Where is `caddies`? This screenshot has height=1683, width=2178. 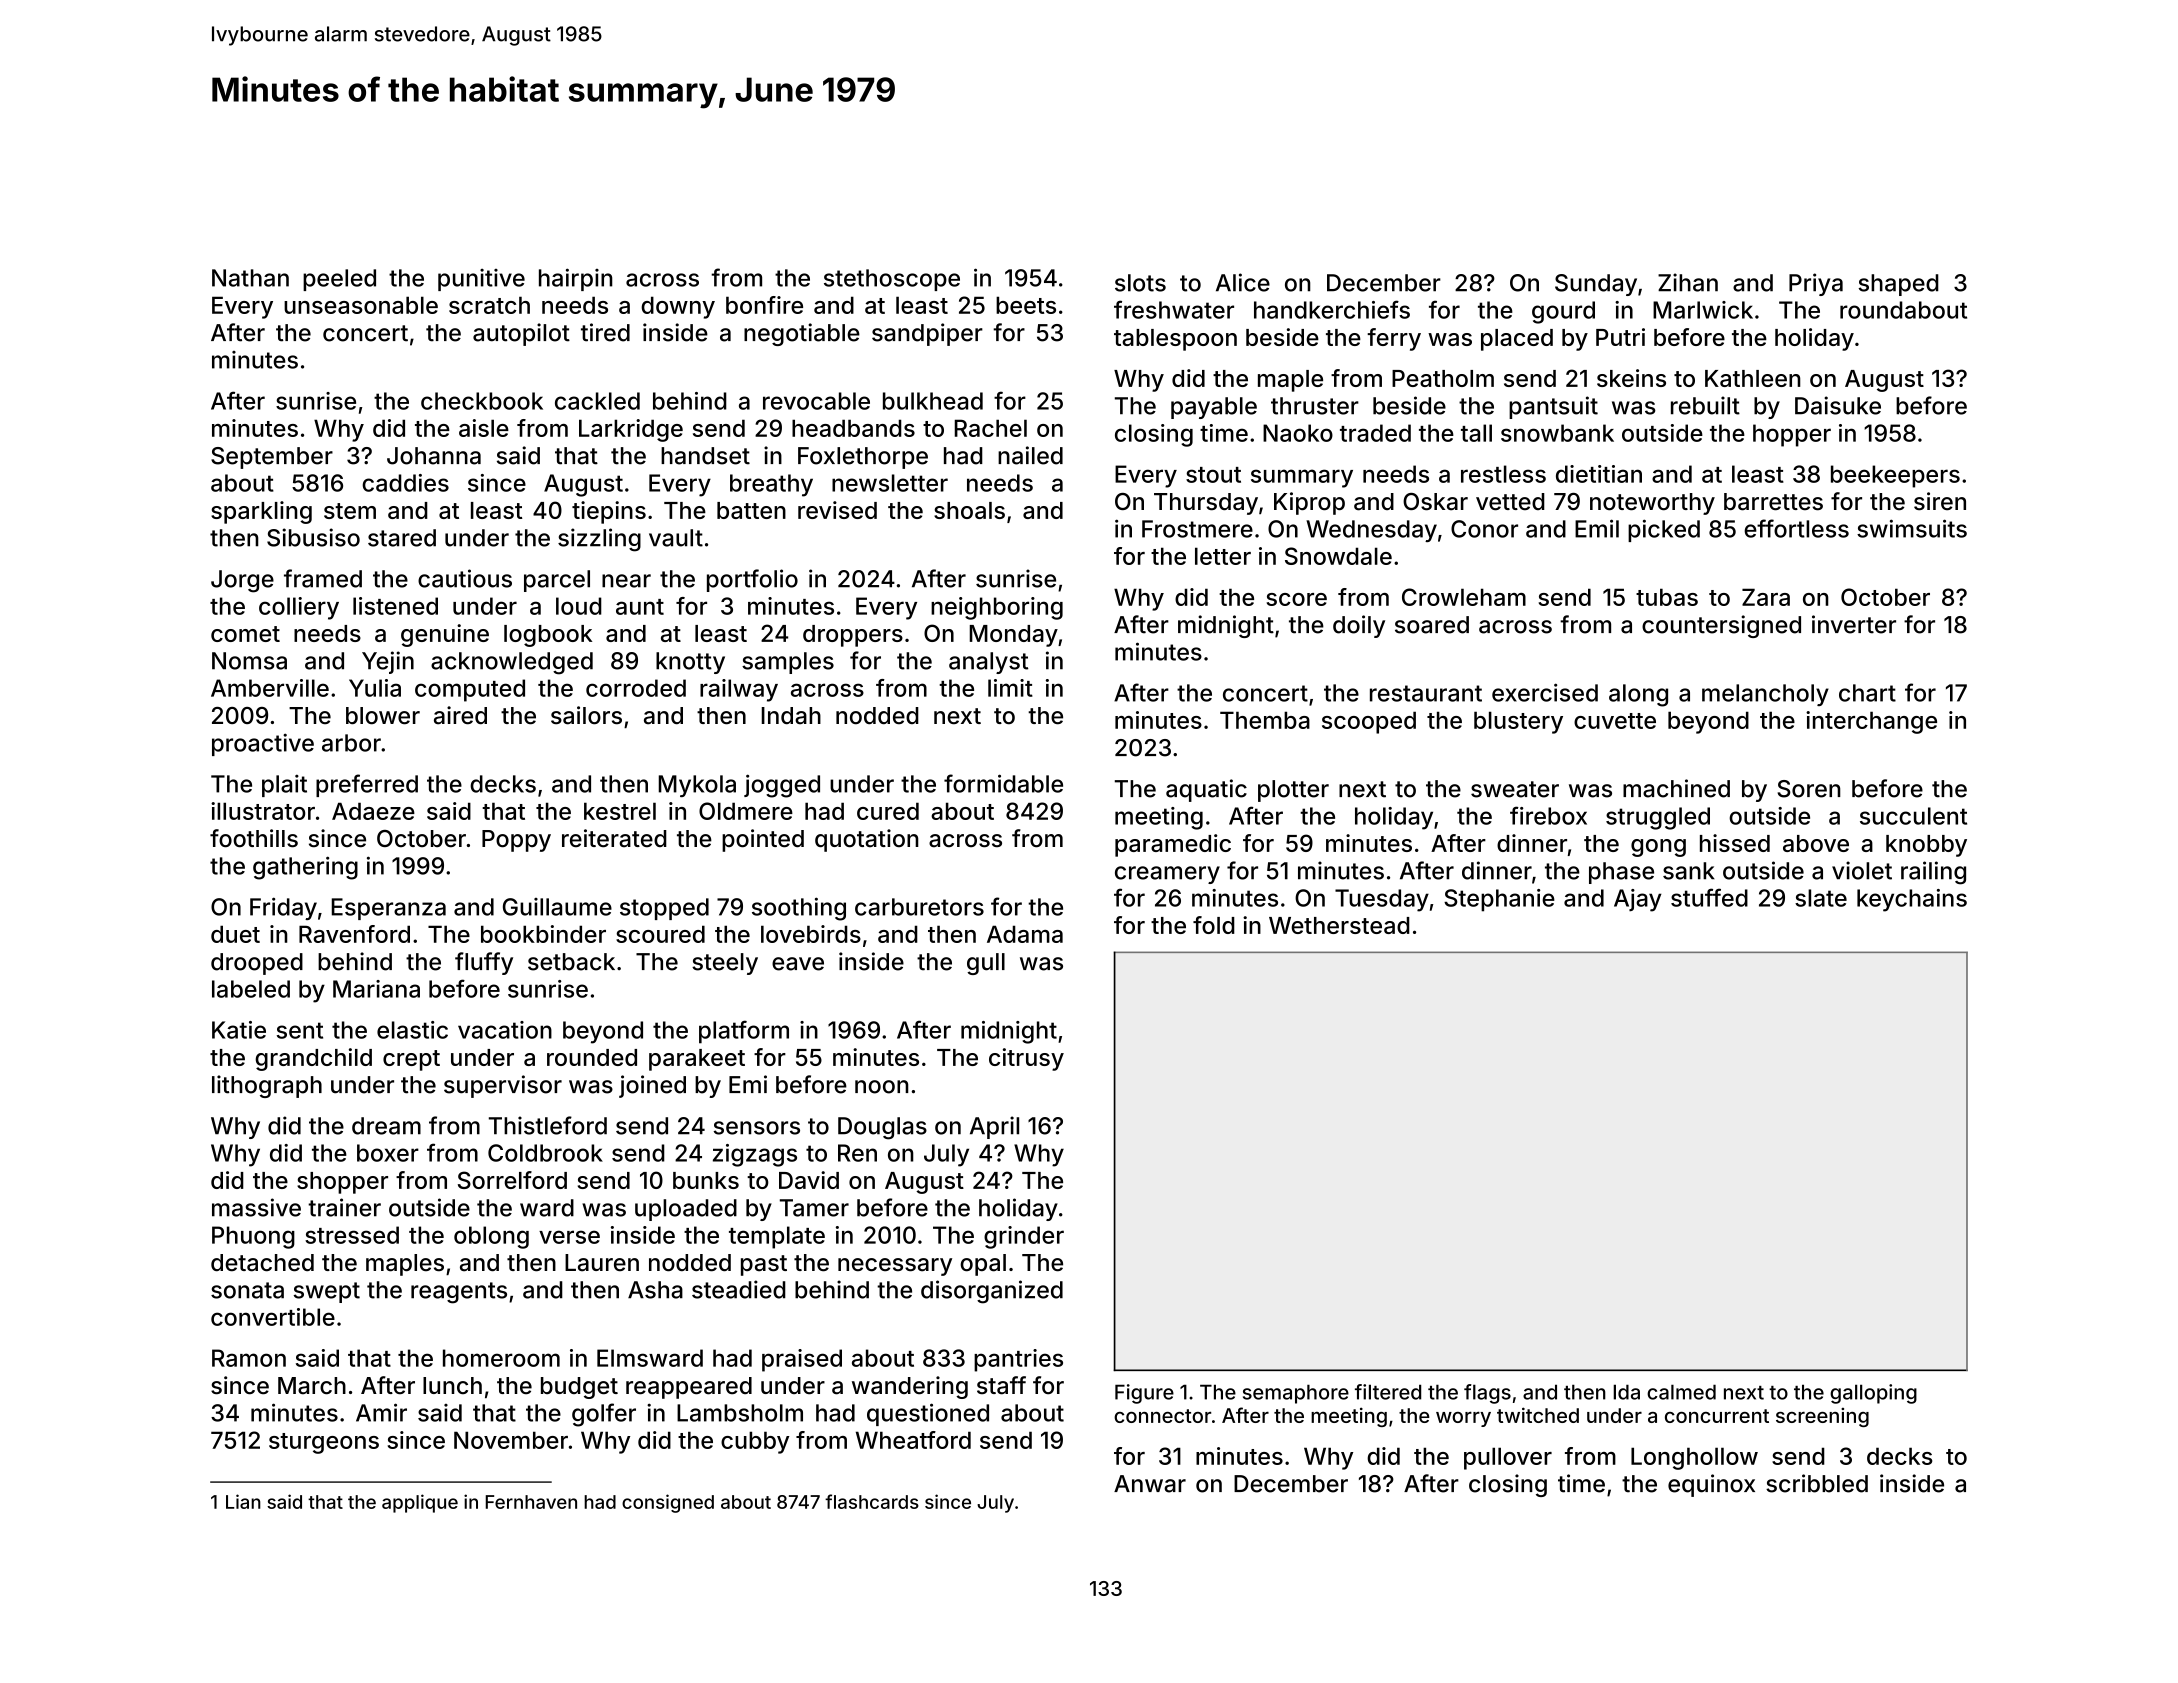 caddies is located at coordinates (405, 483).
